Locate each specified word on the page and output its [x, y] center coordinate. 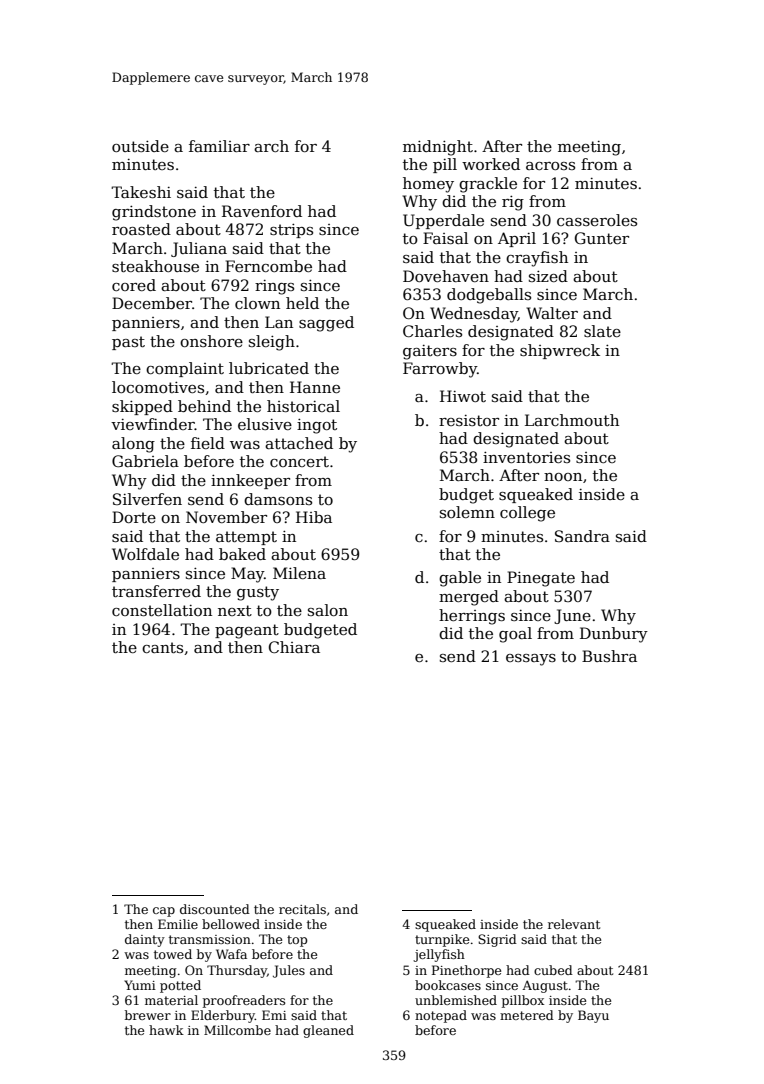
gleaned [328, 1031]
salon [328, 610]
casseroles [597, 220]
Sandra [582, 536]
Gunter [602, 238]
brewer [148, 1015]
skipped [142, 407]
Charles [432, 331]
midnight [438, 148]
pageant [247, 631]
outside [140, 146]
